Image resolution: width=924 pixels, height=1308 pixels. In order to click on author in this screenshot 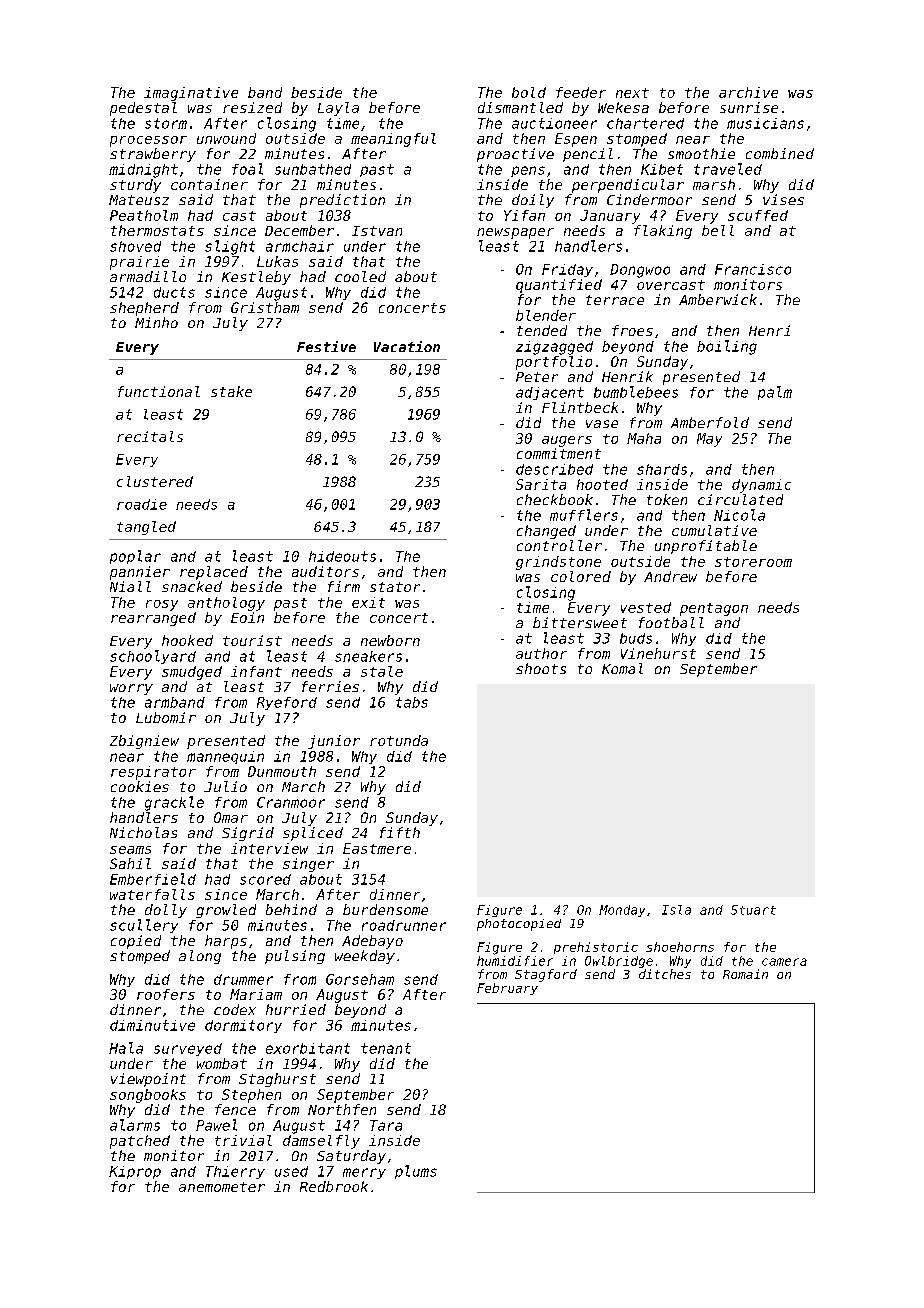, I will do `click(541, 653)`.
